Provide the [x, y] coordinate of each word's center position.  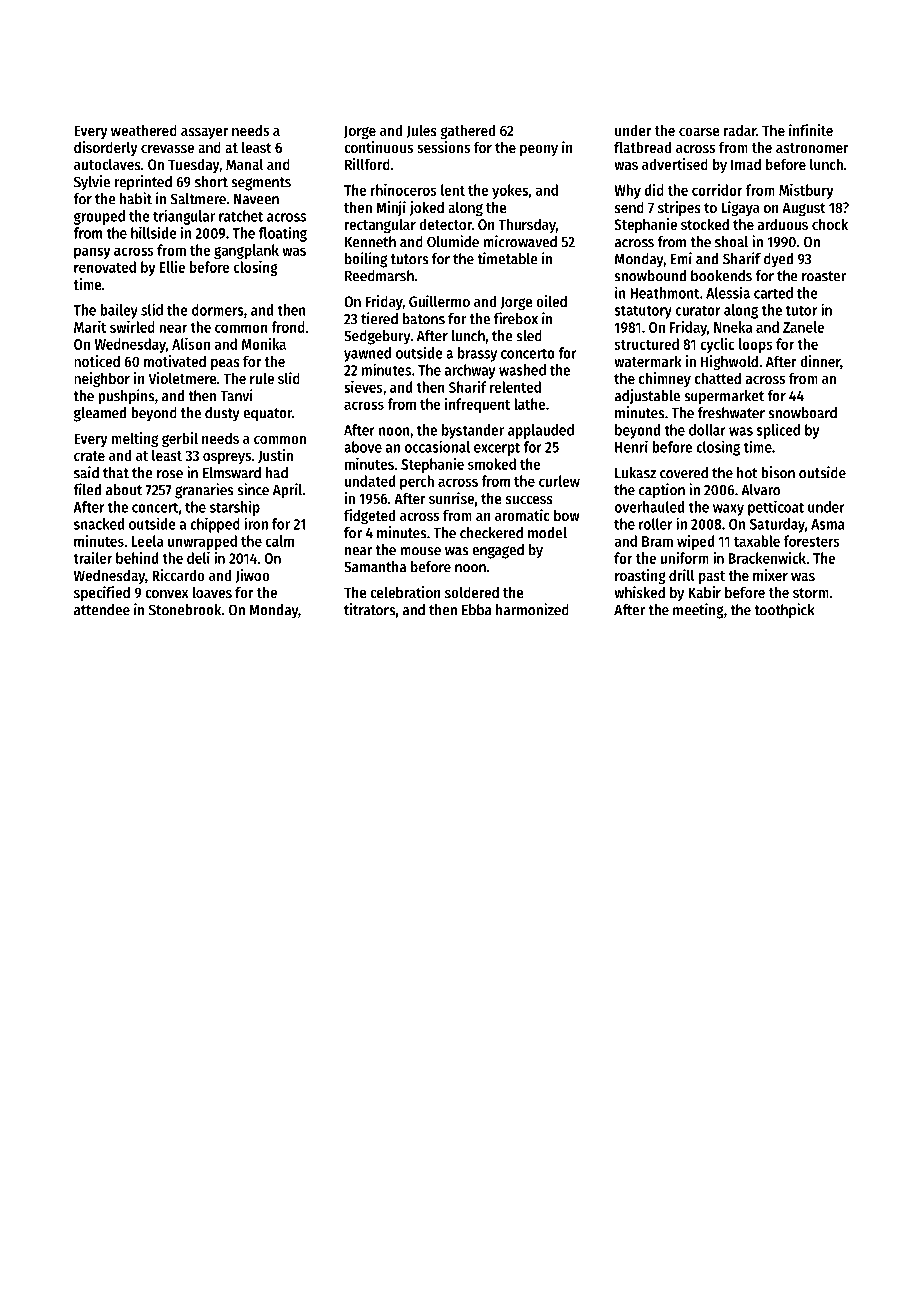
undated [370, 481]
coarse [699, 132]
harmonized [532, 609]
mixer [770, 575]
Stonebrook [185, 610]
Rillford [367, 164]
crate [89, 456]
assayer [204, 133]
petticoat [776, 508]
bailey [119, 311]
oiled [551, 301]
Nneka [733, 327]
